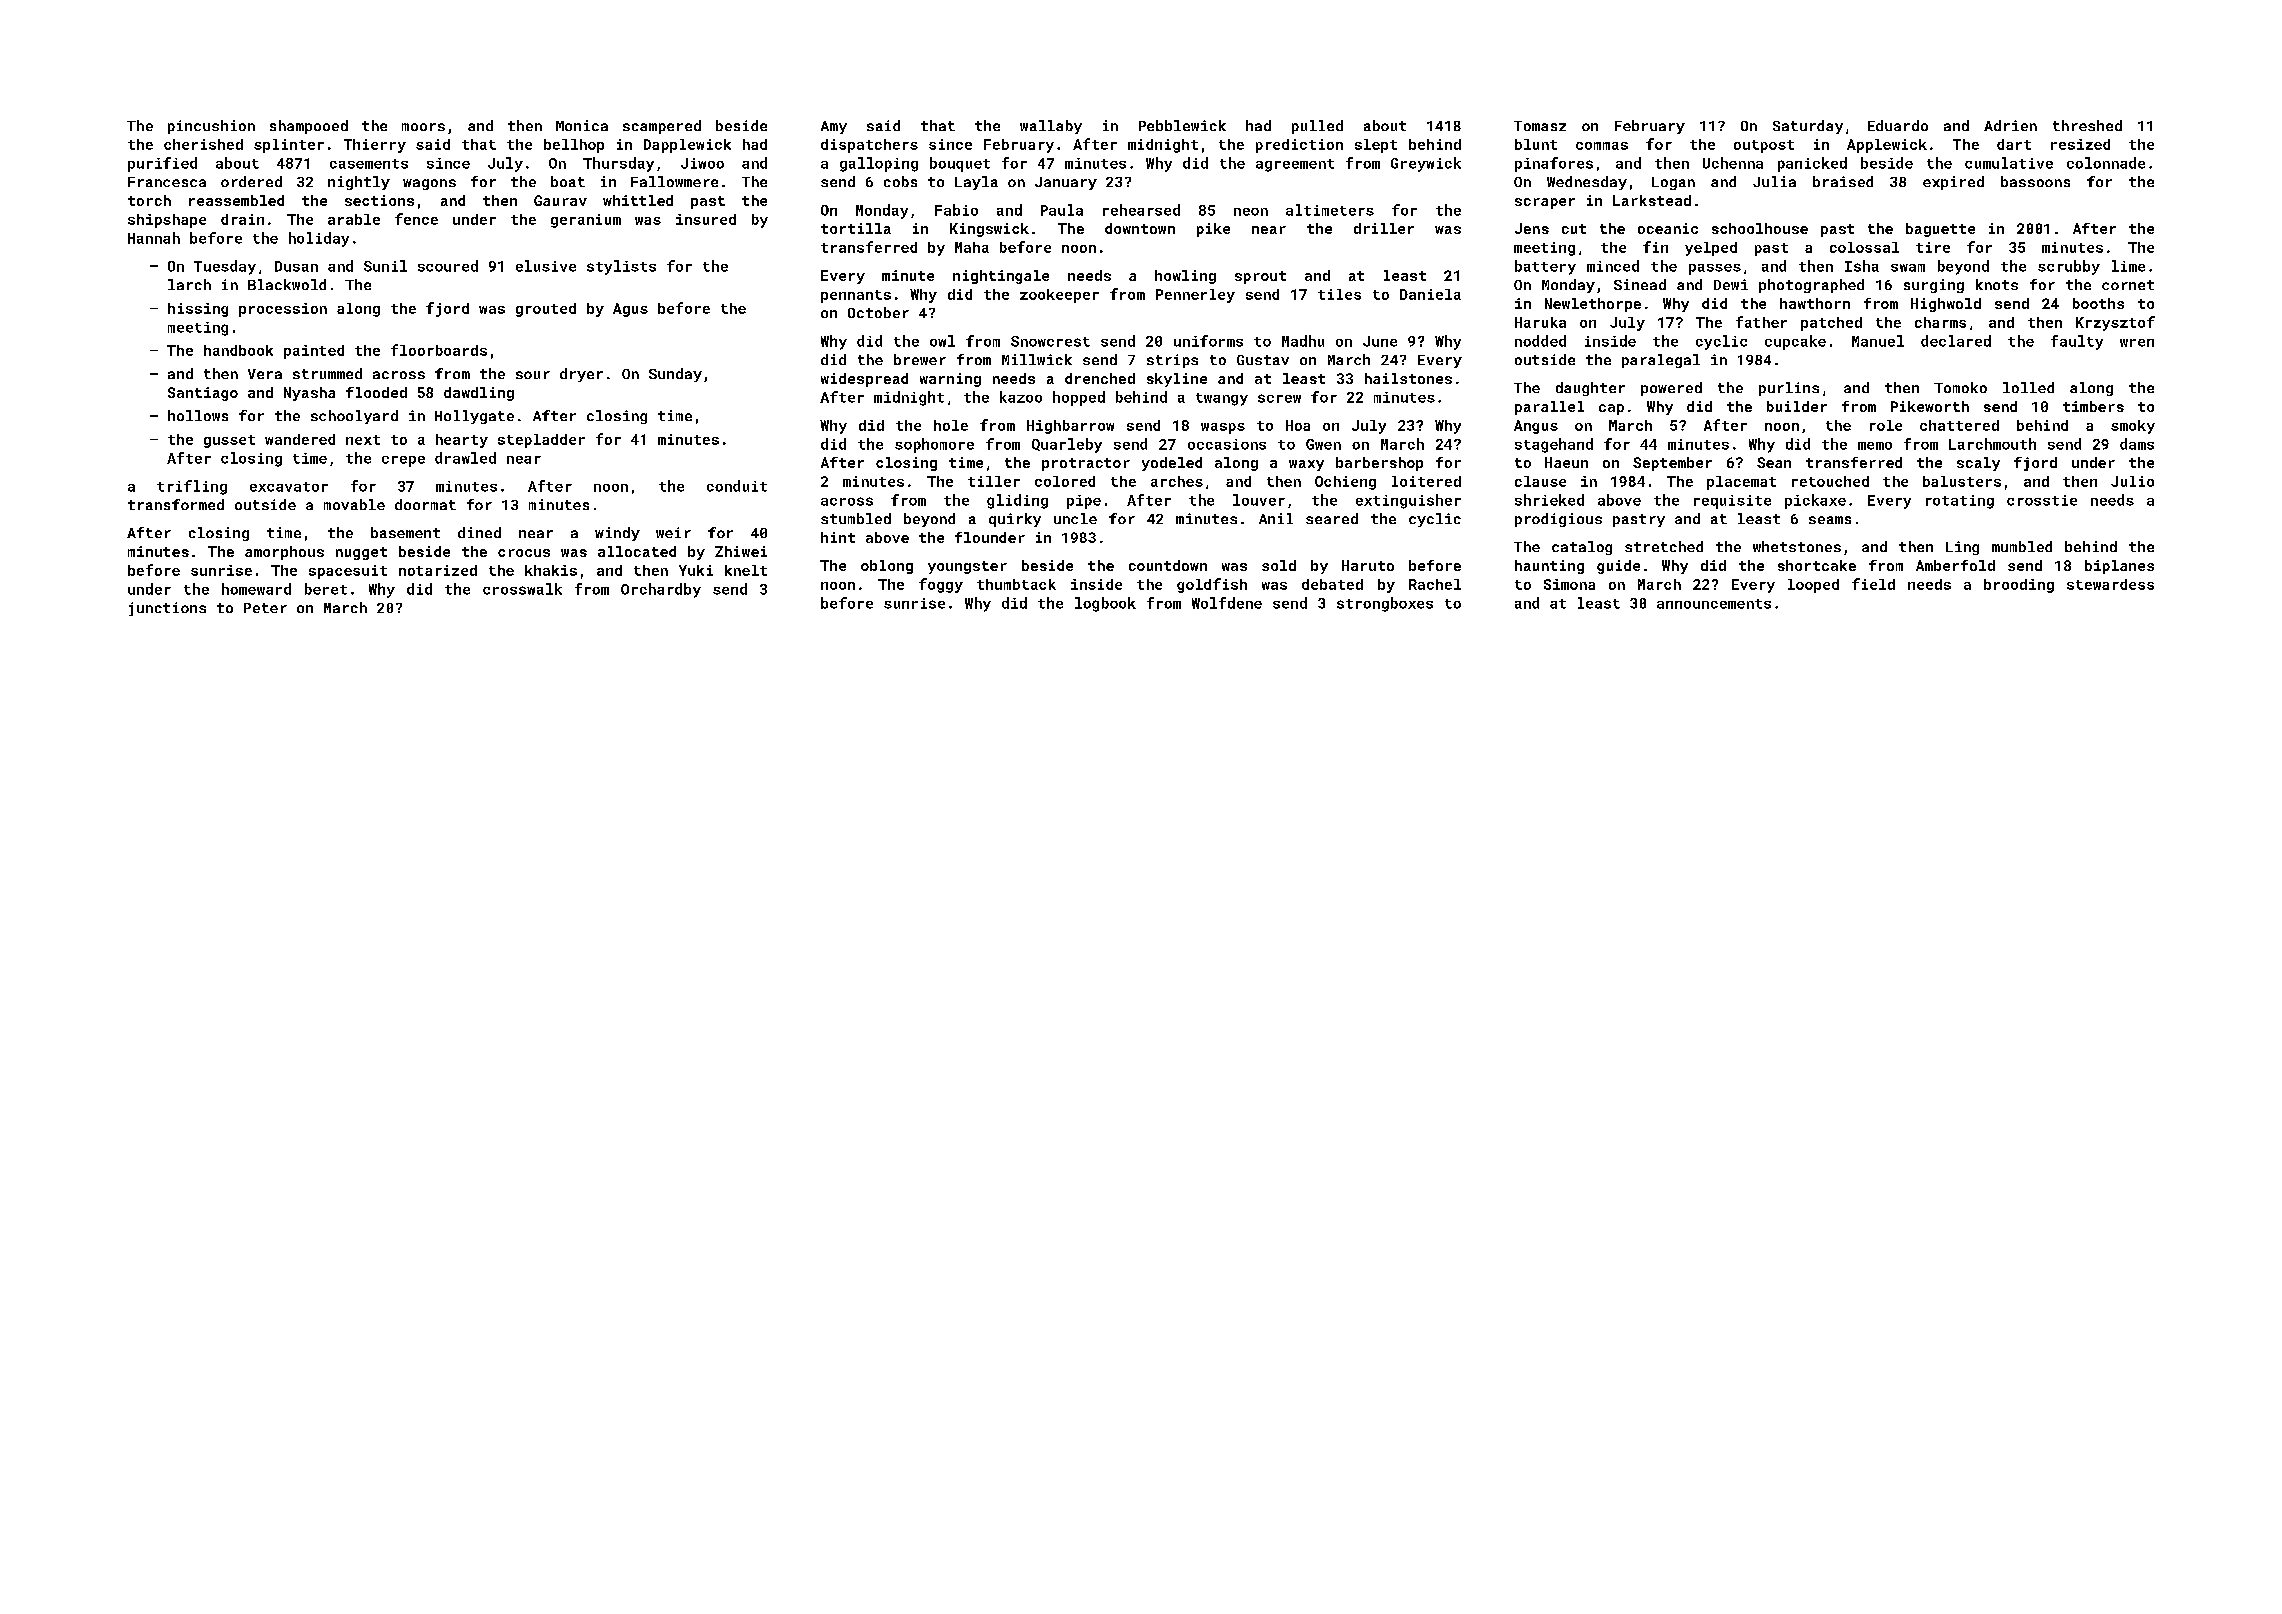 The image size is (2282, 1614). Describe the element at coordinates (1079, 398) in the screenshot. I see `hopped` at that location.
